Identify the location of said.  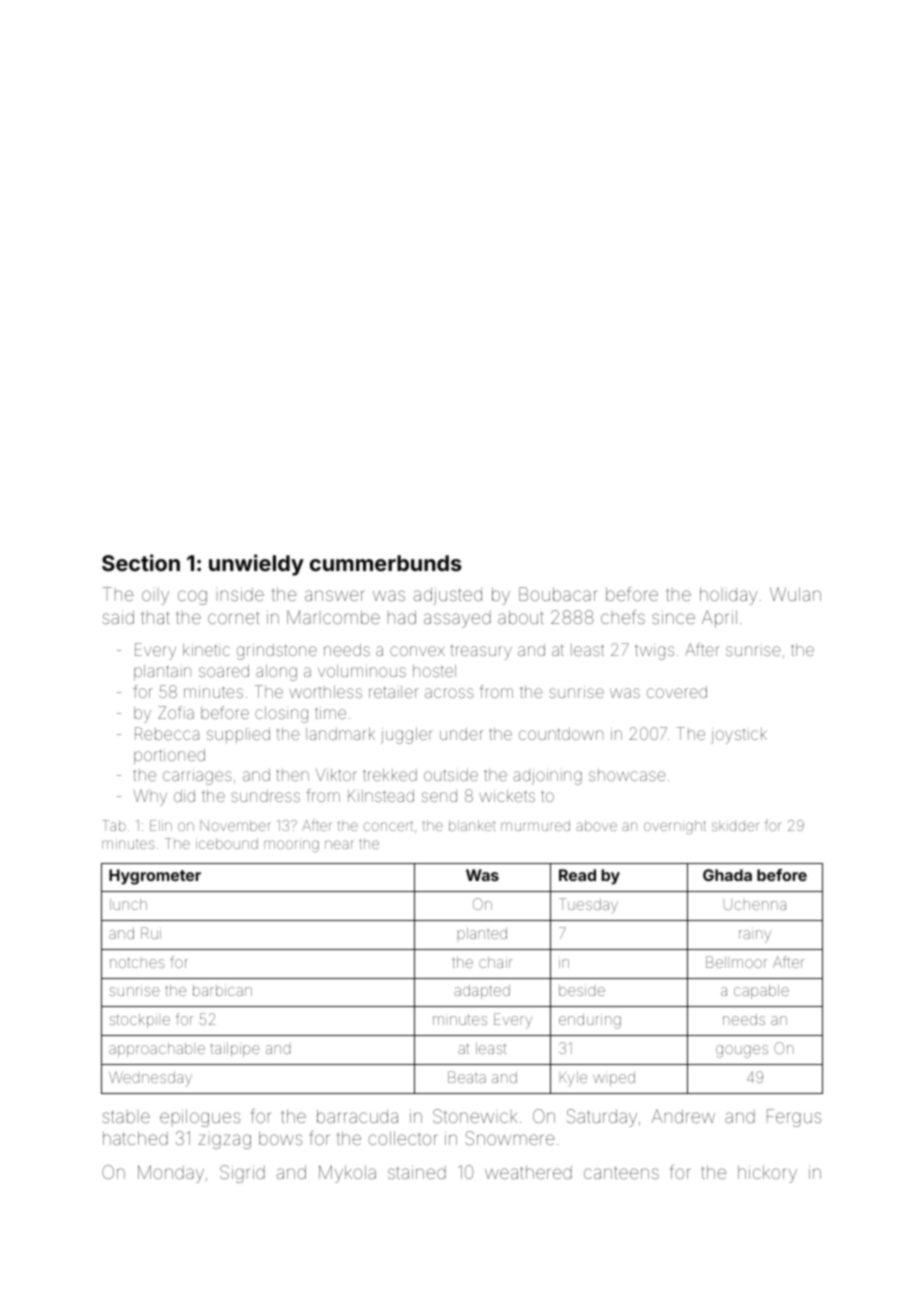
(118, 617).
